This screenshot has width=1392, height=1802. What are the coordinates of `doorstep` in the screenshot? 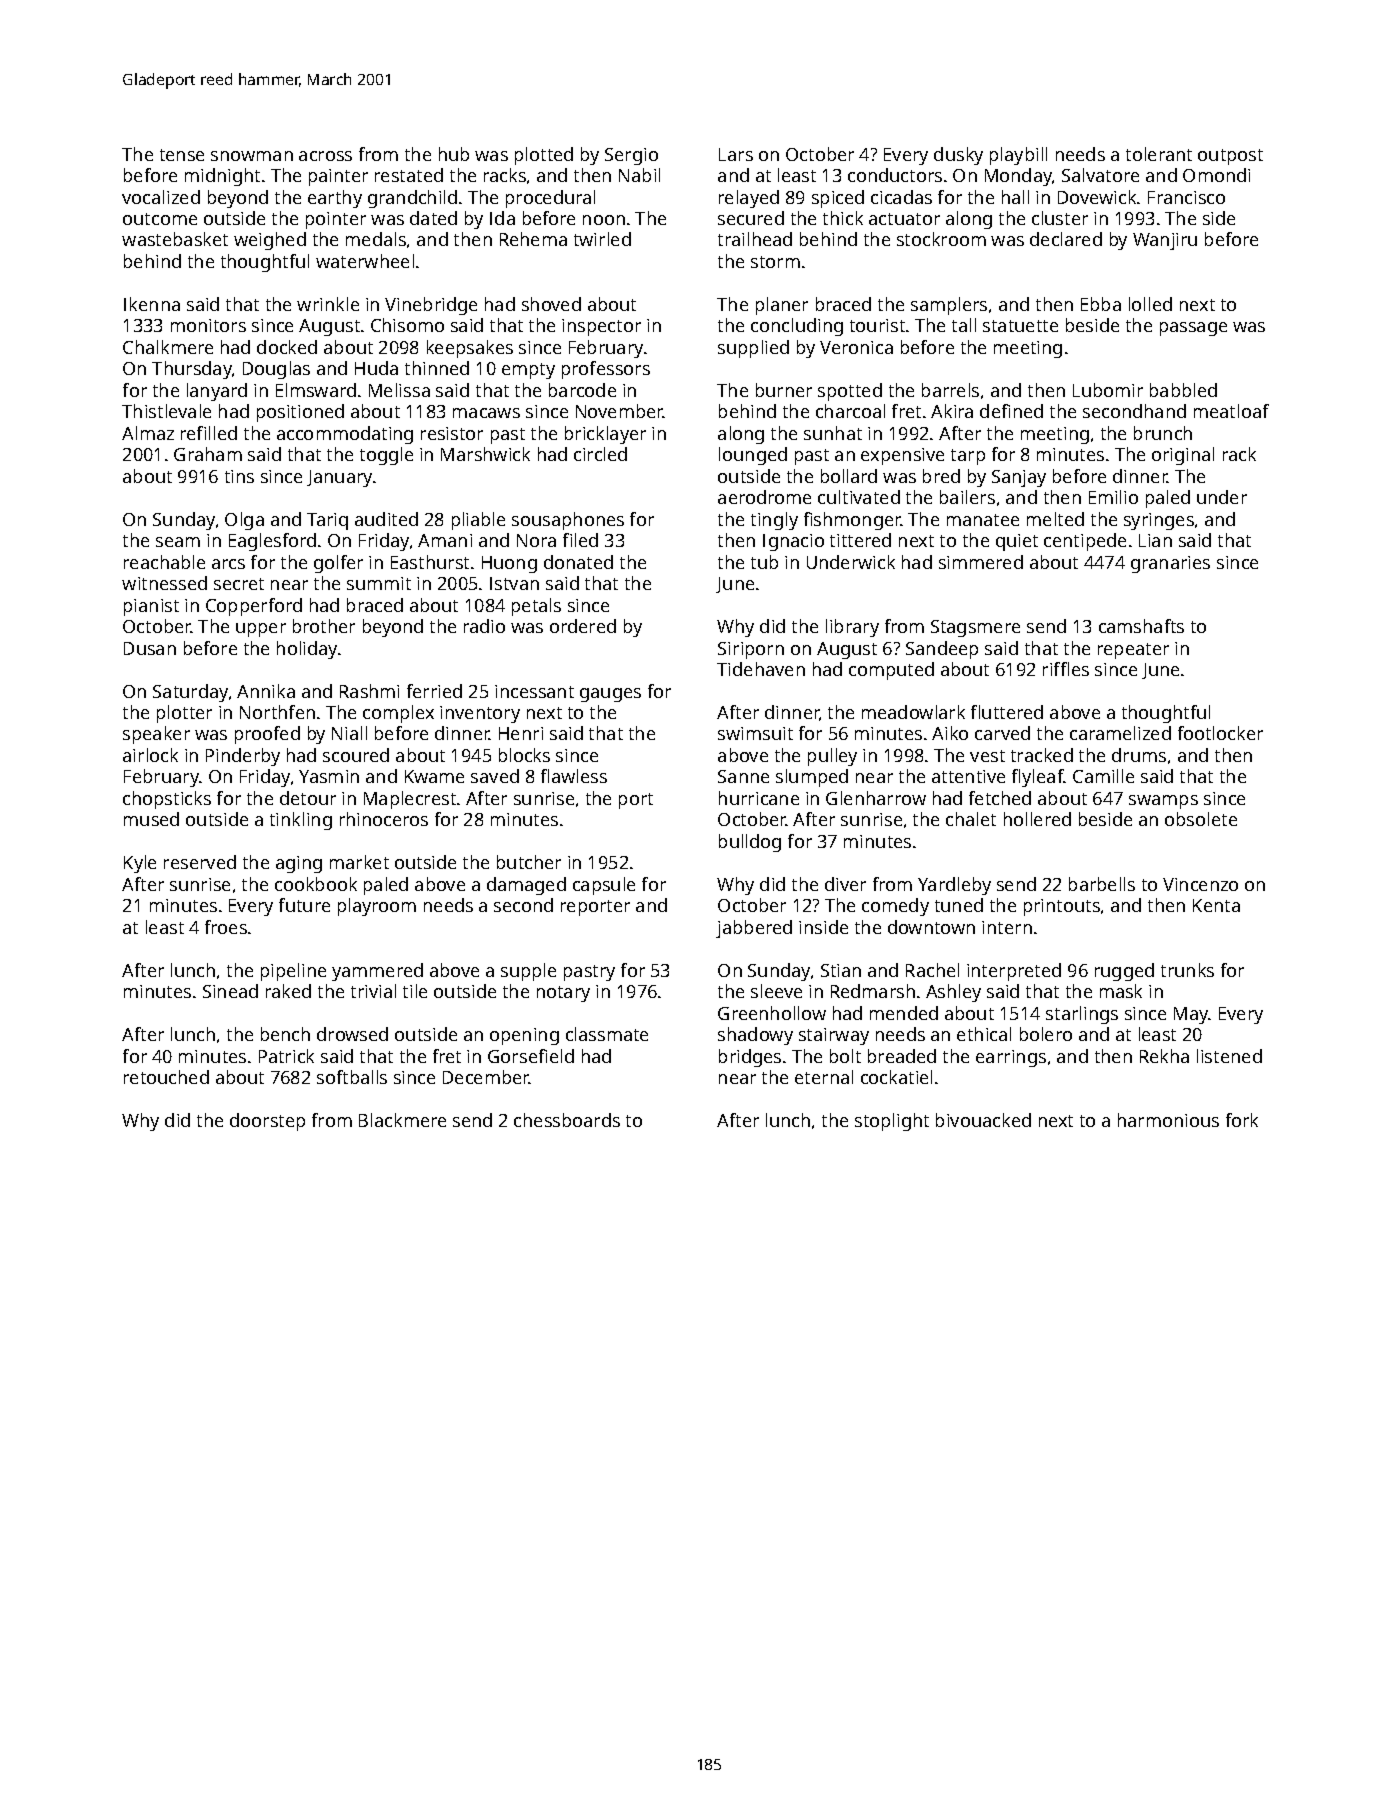 It's located at (267, 1122).
